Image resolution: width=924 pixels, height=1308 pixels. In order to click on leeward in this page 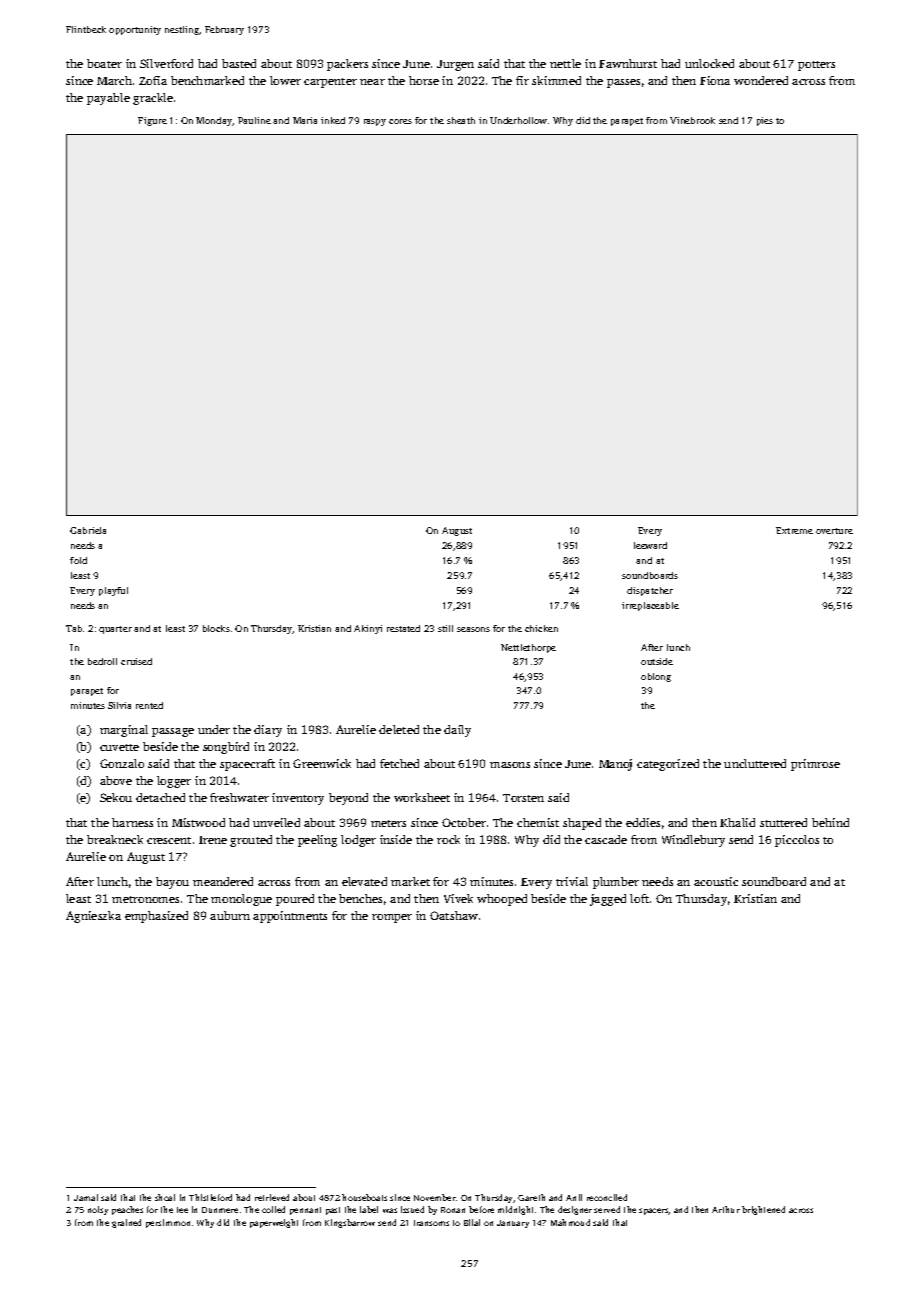, I will do `click(650, 545)`.
